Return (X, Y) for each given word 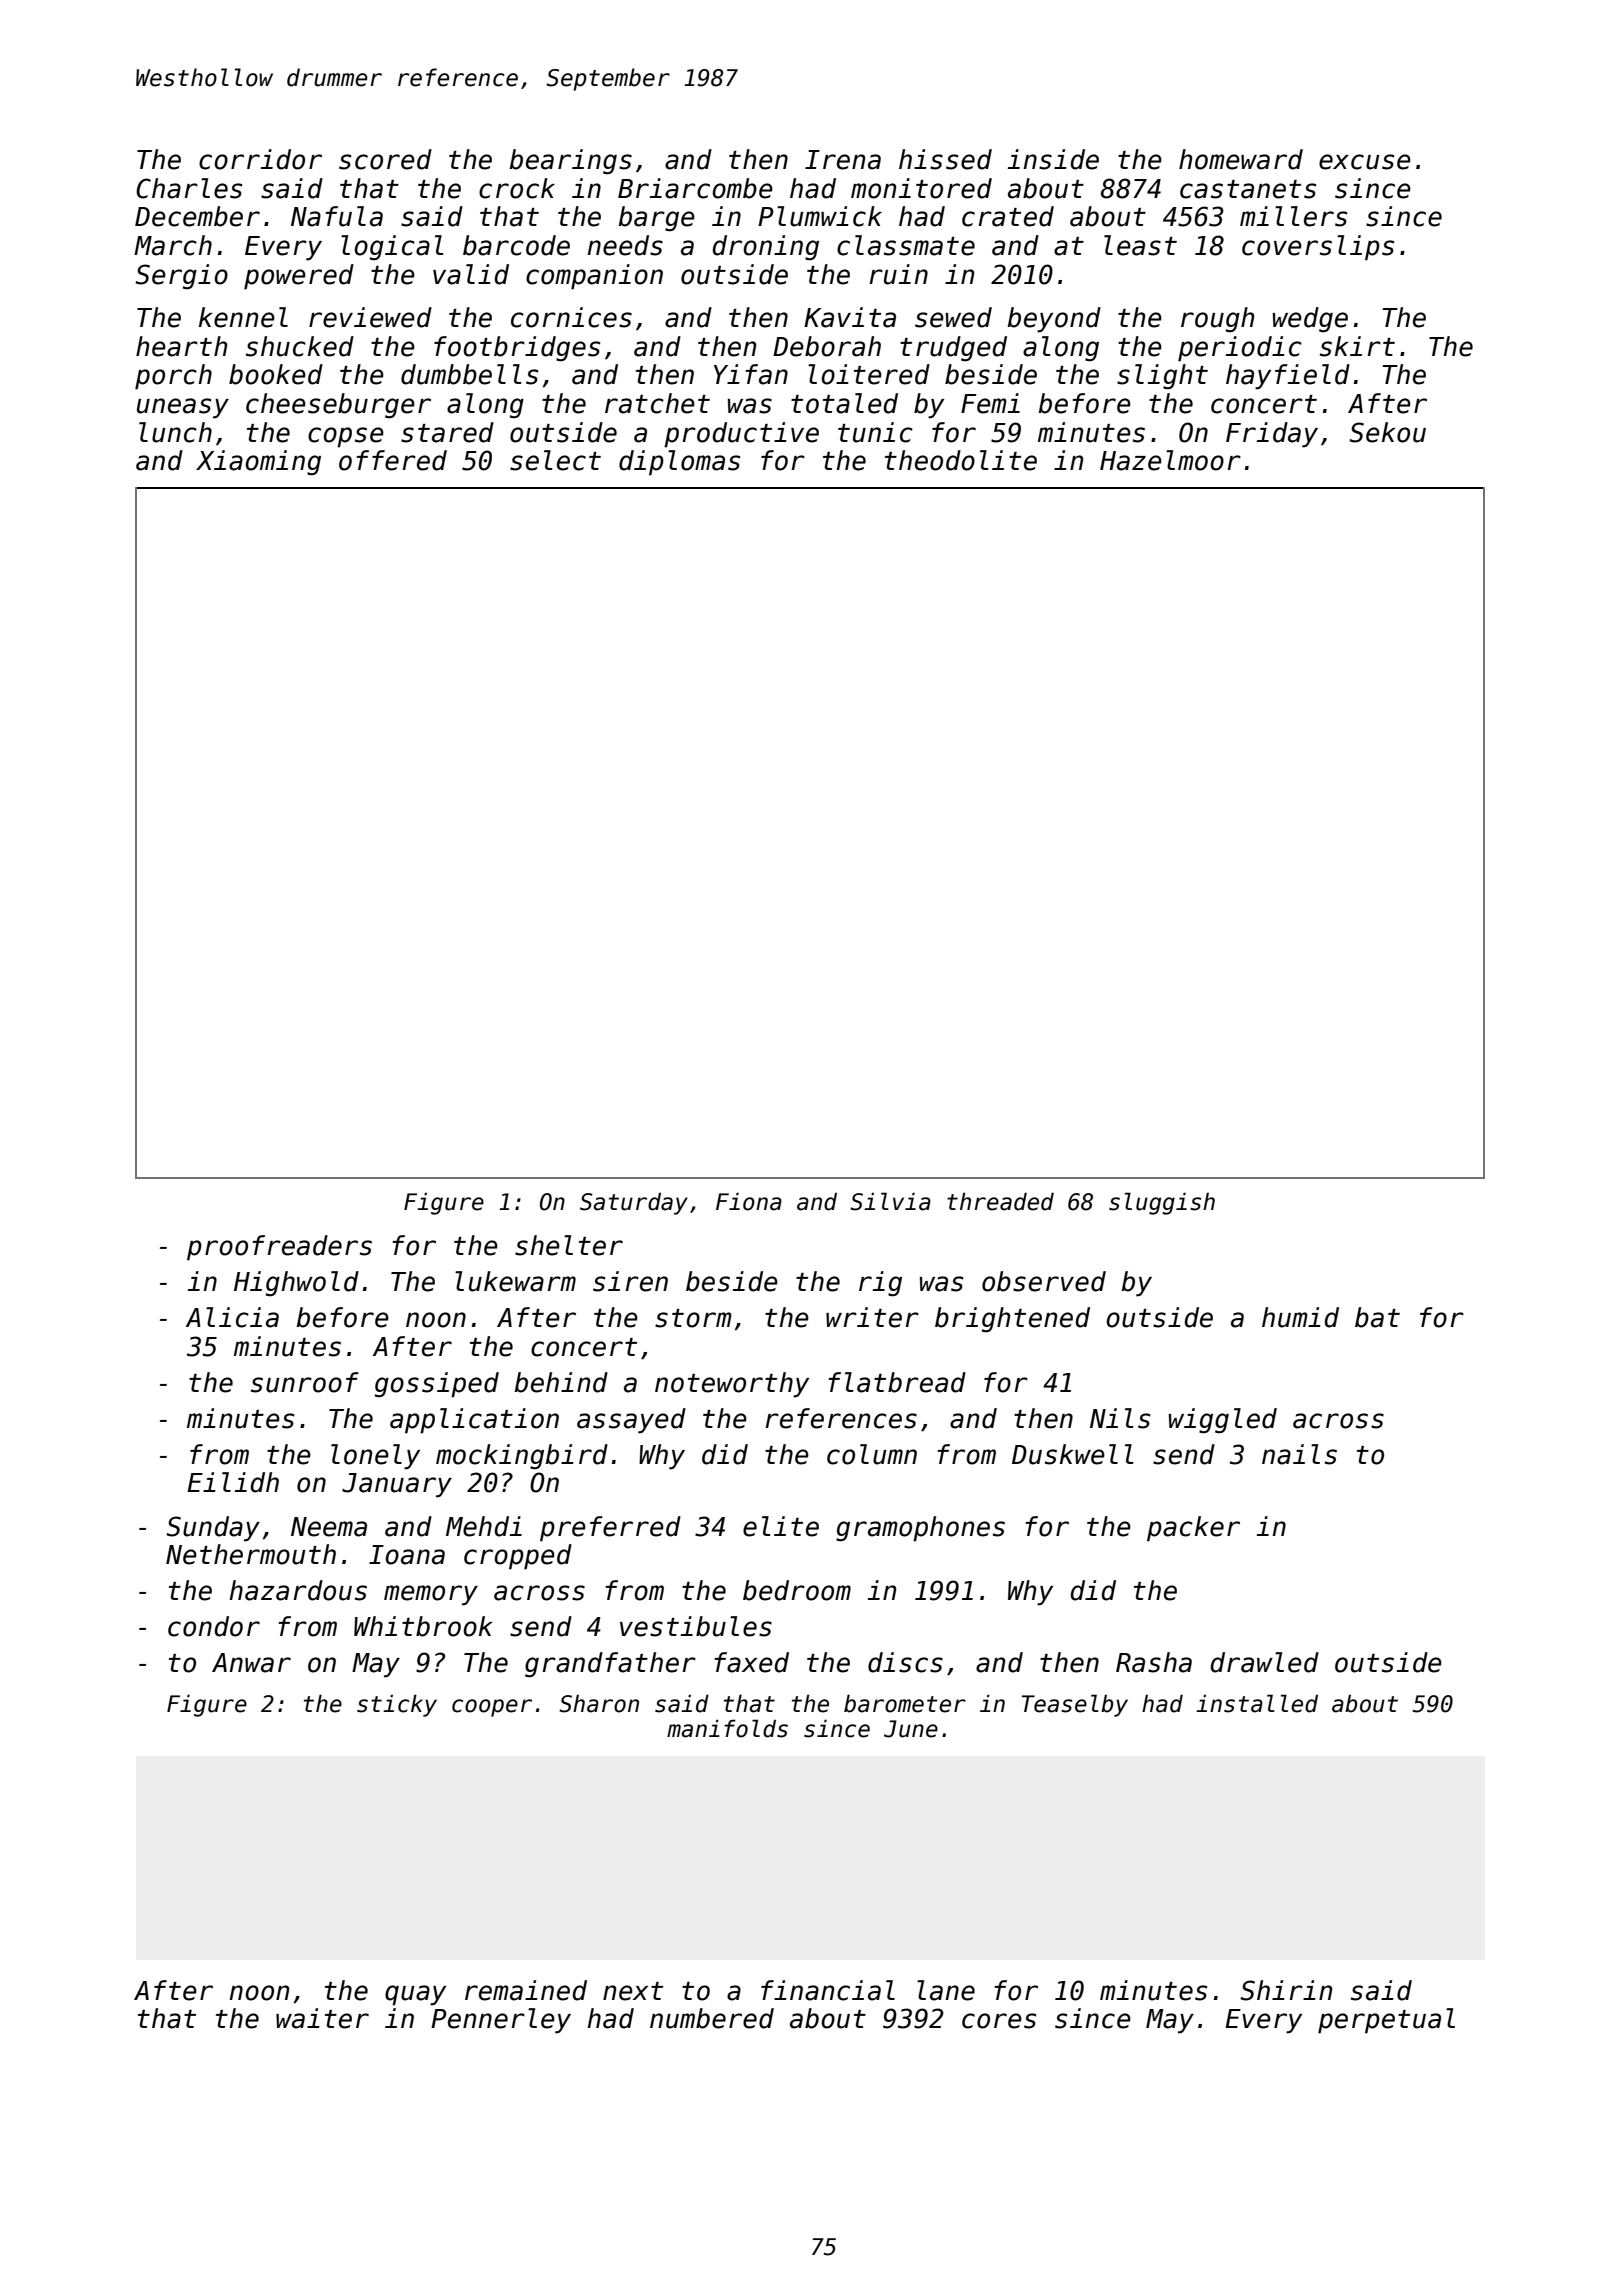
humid (1300, 1317)
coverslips (1318, 248)
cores (999, 2021)
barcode (516, 245)
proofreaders (279, 1248)
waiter (322, 2018)
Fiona (749, 1201)
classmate (906, 245)
